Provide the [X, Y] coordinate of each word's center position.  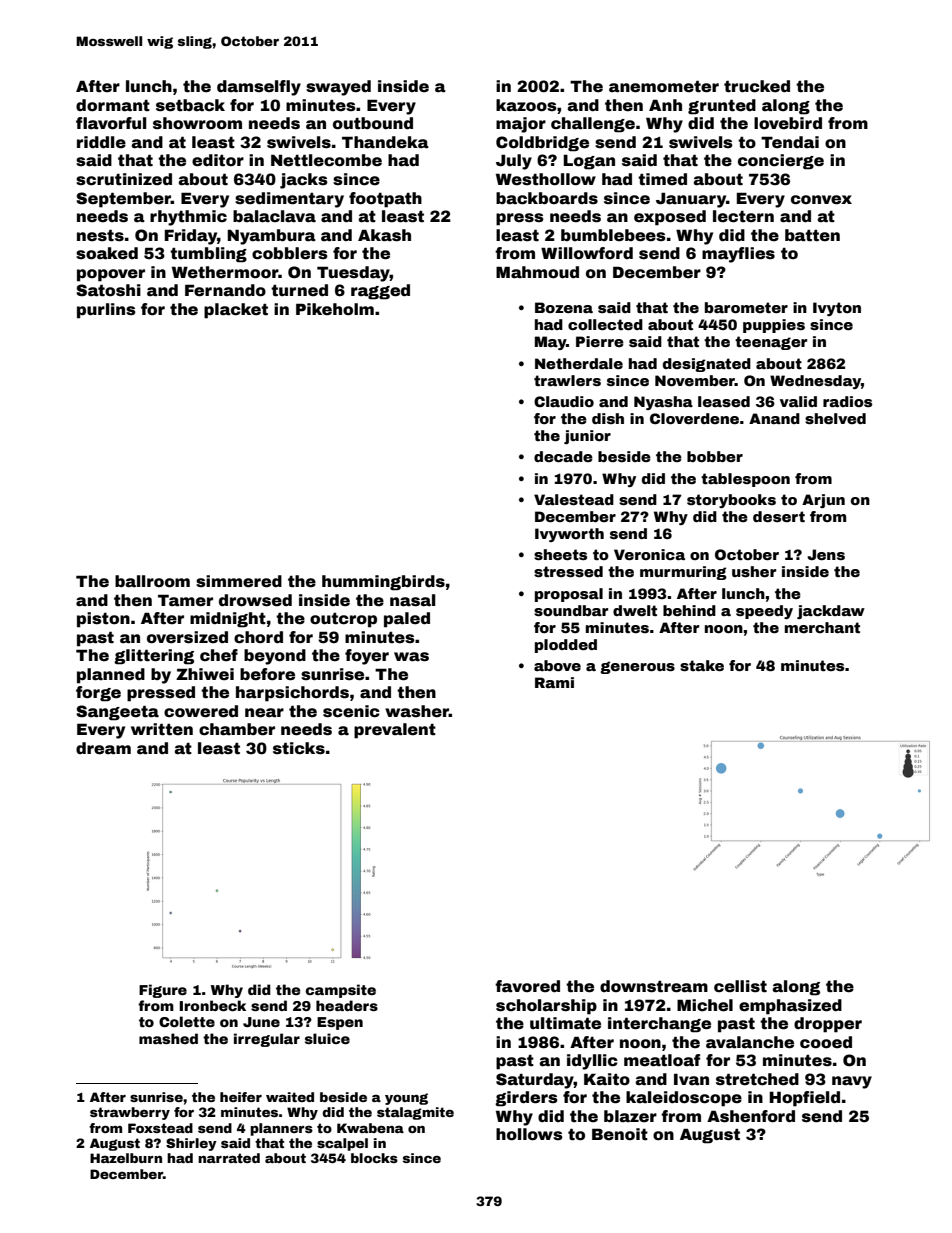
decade [563, 456]
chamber [237, 729]
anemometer [664, 87]
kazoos [526, 105]
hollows [529, 1134]
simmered [239, 581]
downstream [654, 986]
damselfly [259, 88]
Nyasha [663, 403]
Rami [554, 682]
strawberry [130, 1113]
